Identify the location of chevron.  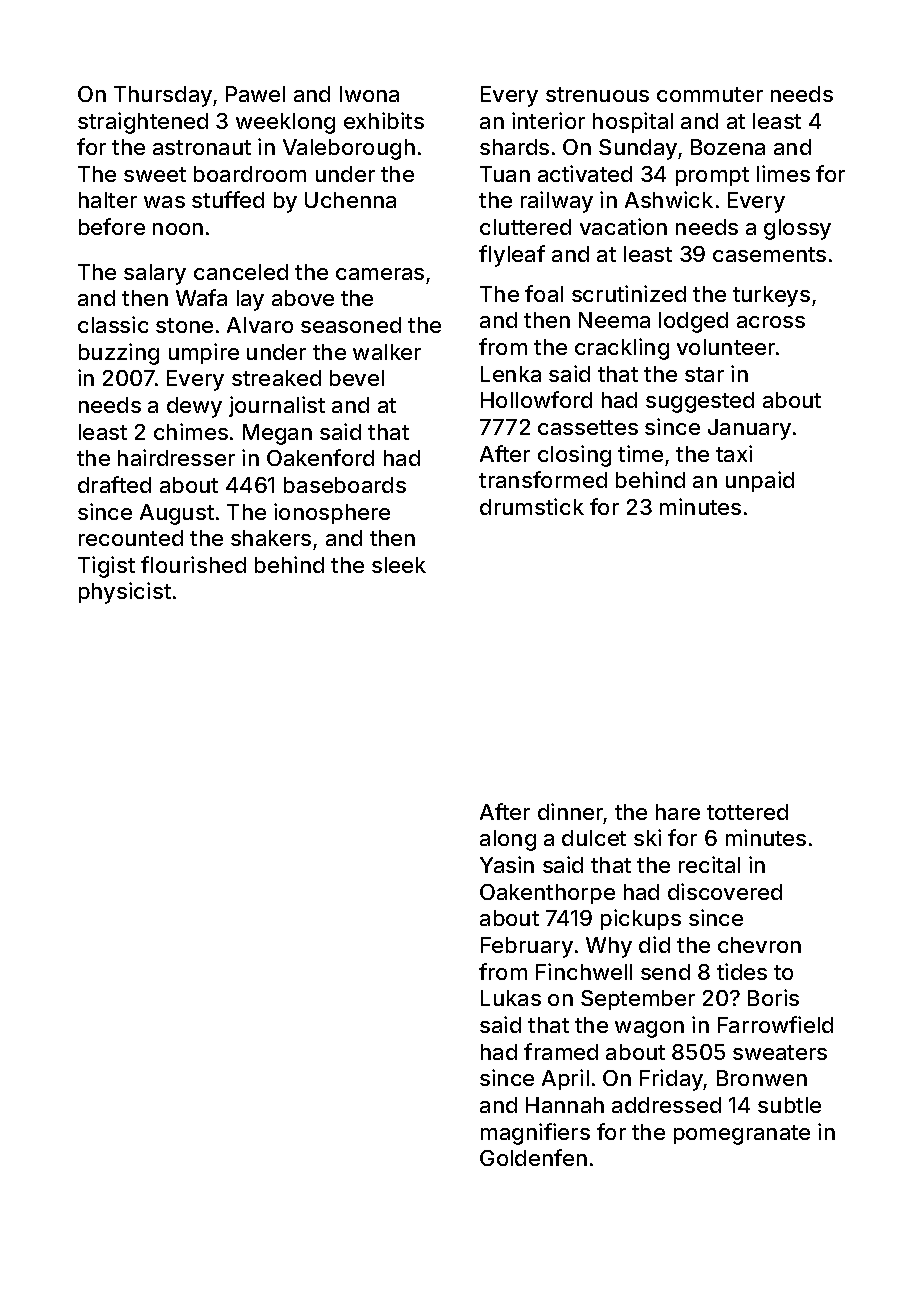
(759, 945).
